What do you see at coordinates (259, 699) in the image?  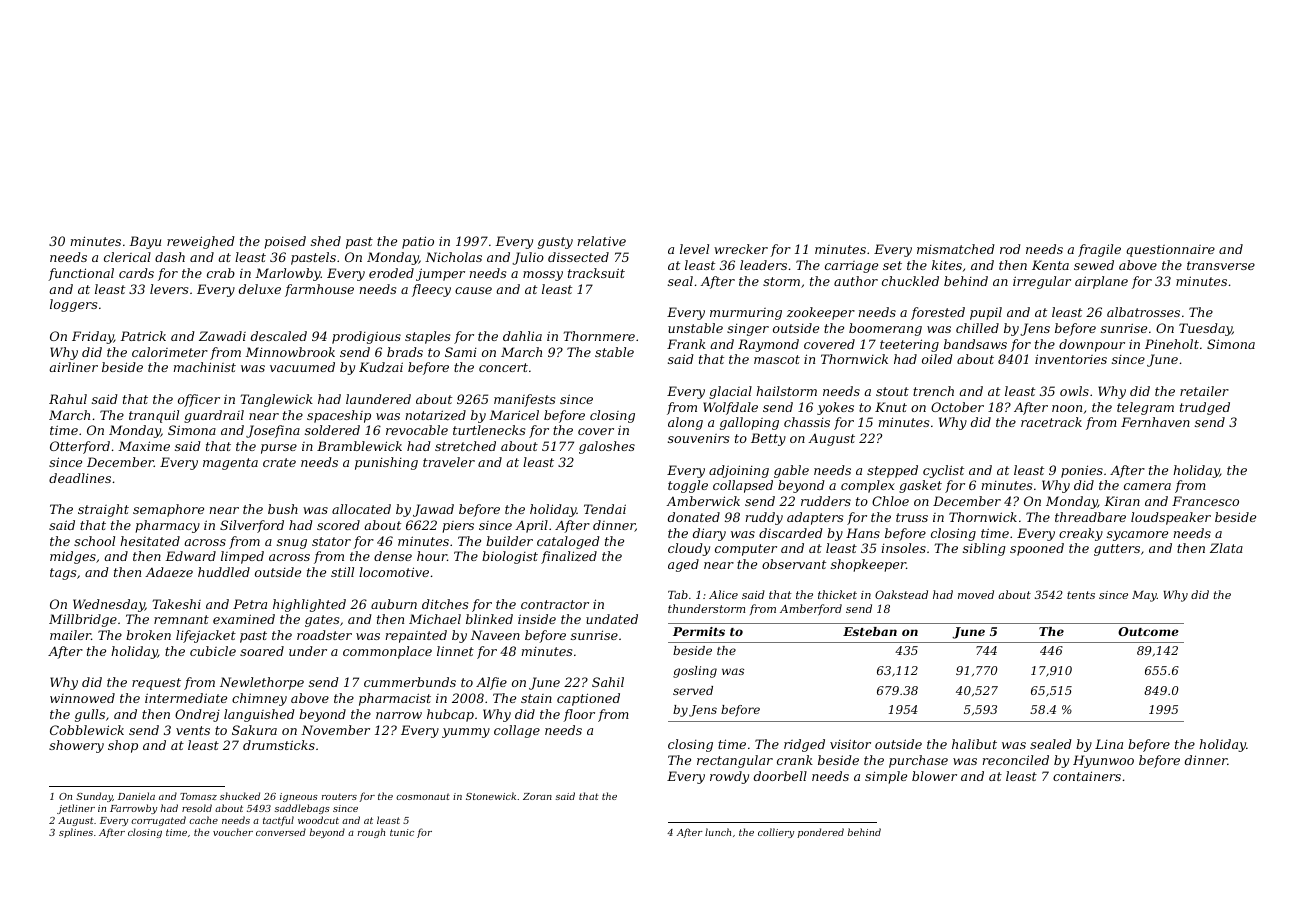 I see `chimney` at bounding box center [259, 699].
